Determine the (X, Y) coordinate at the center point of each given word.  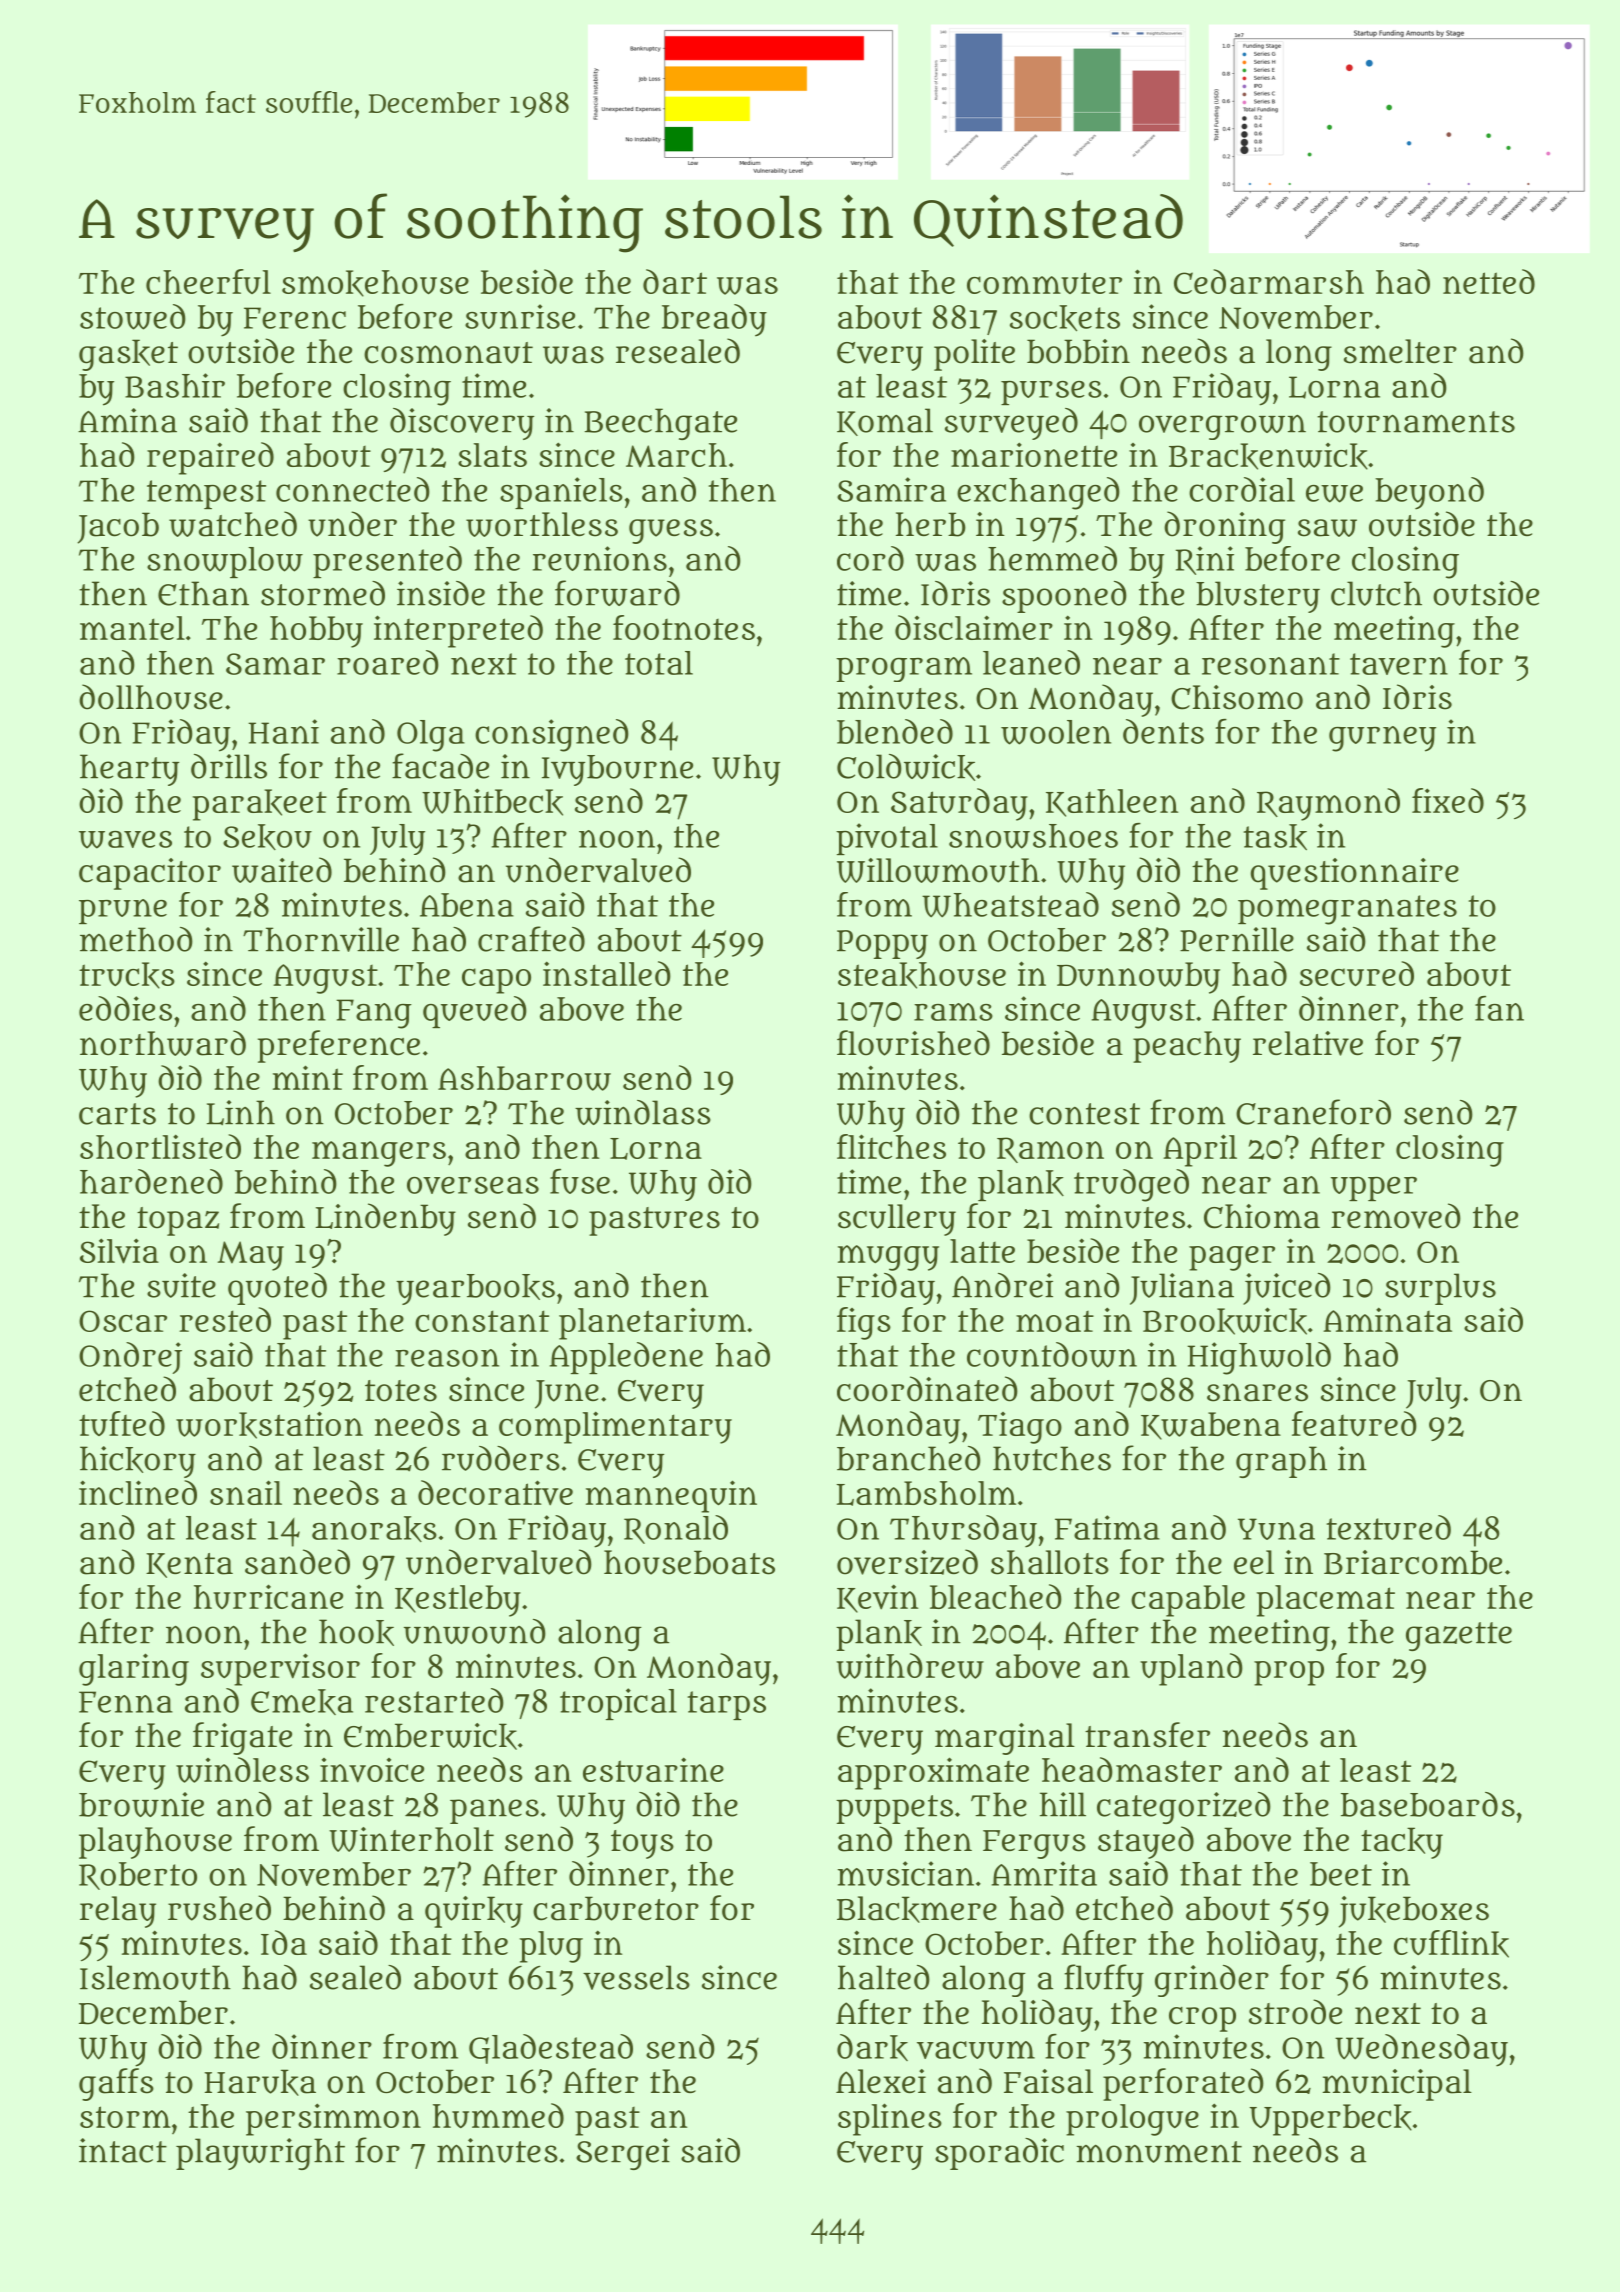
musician (906, 1873)
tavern (1399, 664)
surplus (1440, 1289)
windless (242, 1770)
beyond (1429, 493)
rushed (219, 1908)
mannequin (671, 1496)
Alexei (881, 2081)
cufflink (1451, 1944)
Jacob (118, 528)
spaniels (561, 493)
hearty (129, 770)
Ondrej (130, 1358)
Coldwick (906, 767)
